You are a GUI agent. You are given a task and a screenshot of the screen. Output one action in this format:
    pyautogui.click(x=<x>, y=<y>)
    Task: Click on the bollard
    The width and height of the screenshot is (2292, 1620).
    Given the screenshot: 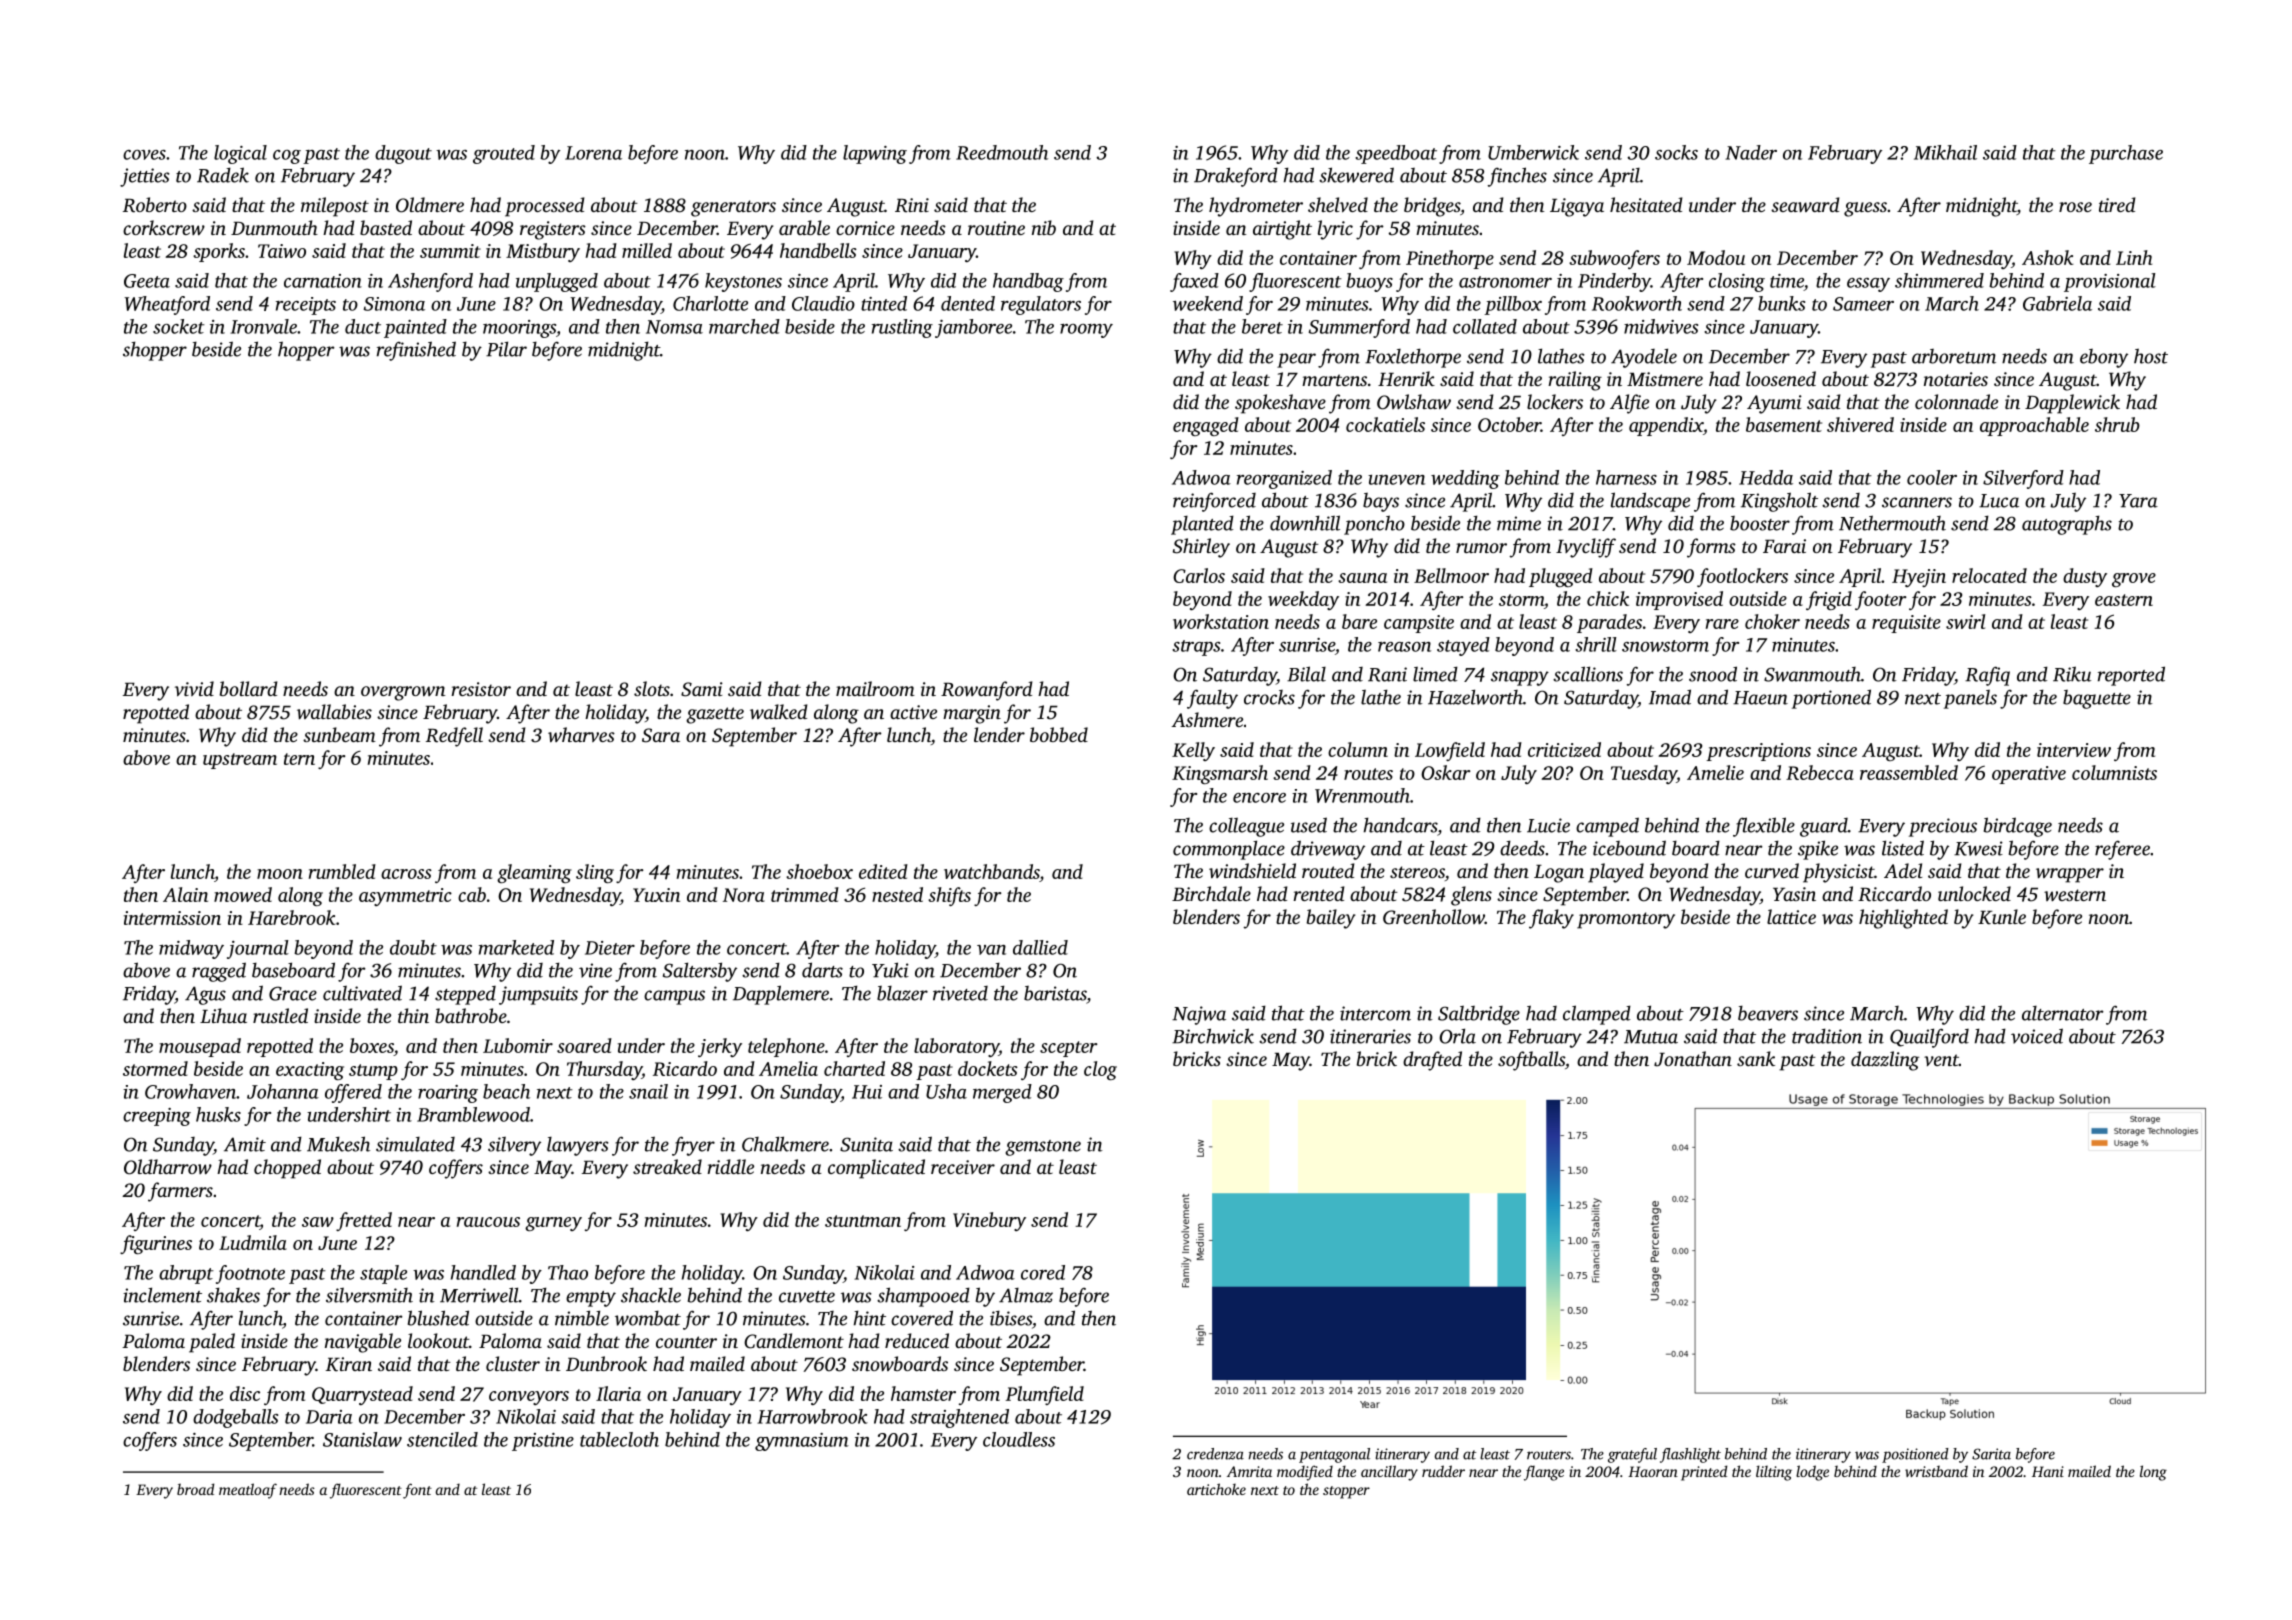 What is the action you would take?
    pyautogui.click(x=249, y=688)
